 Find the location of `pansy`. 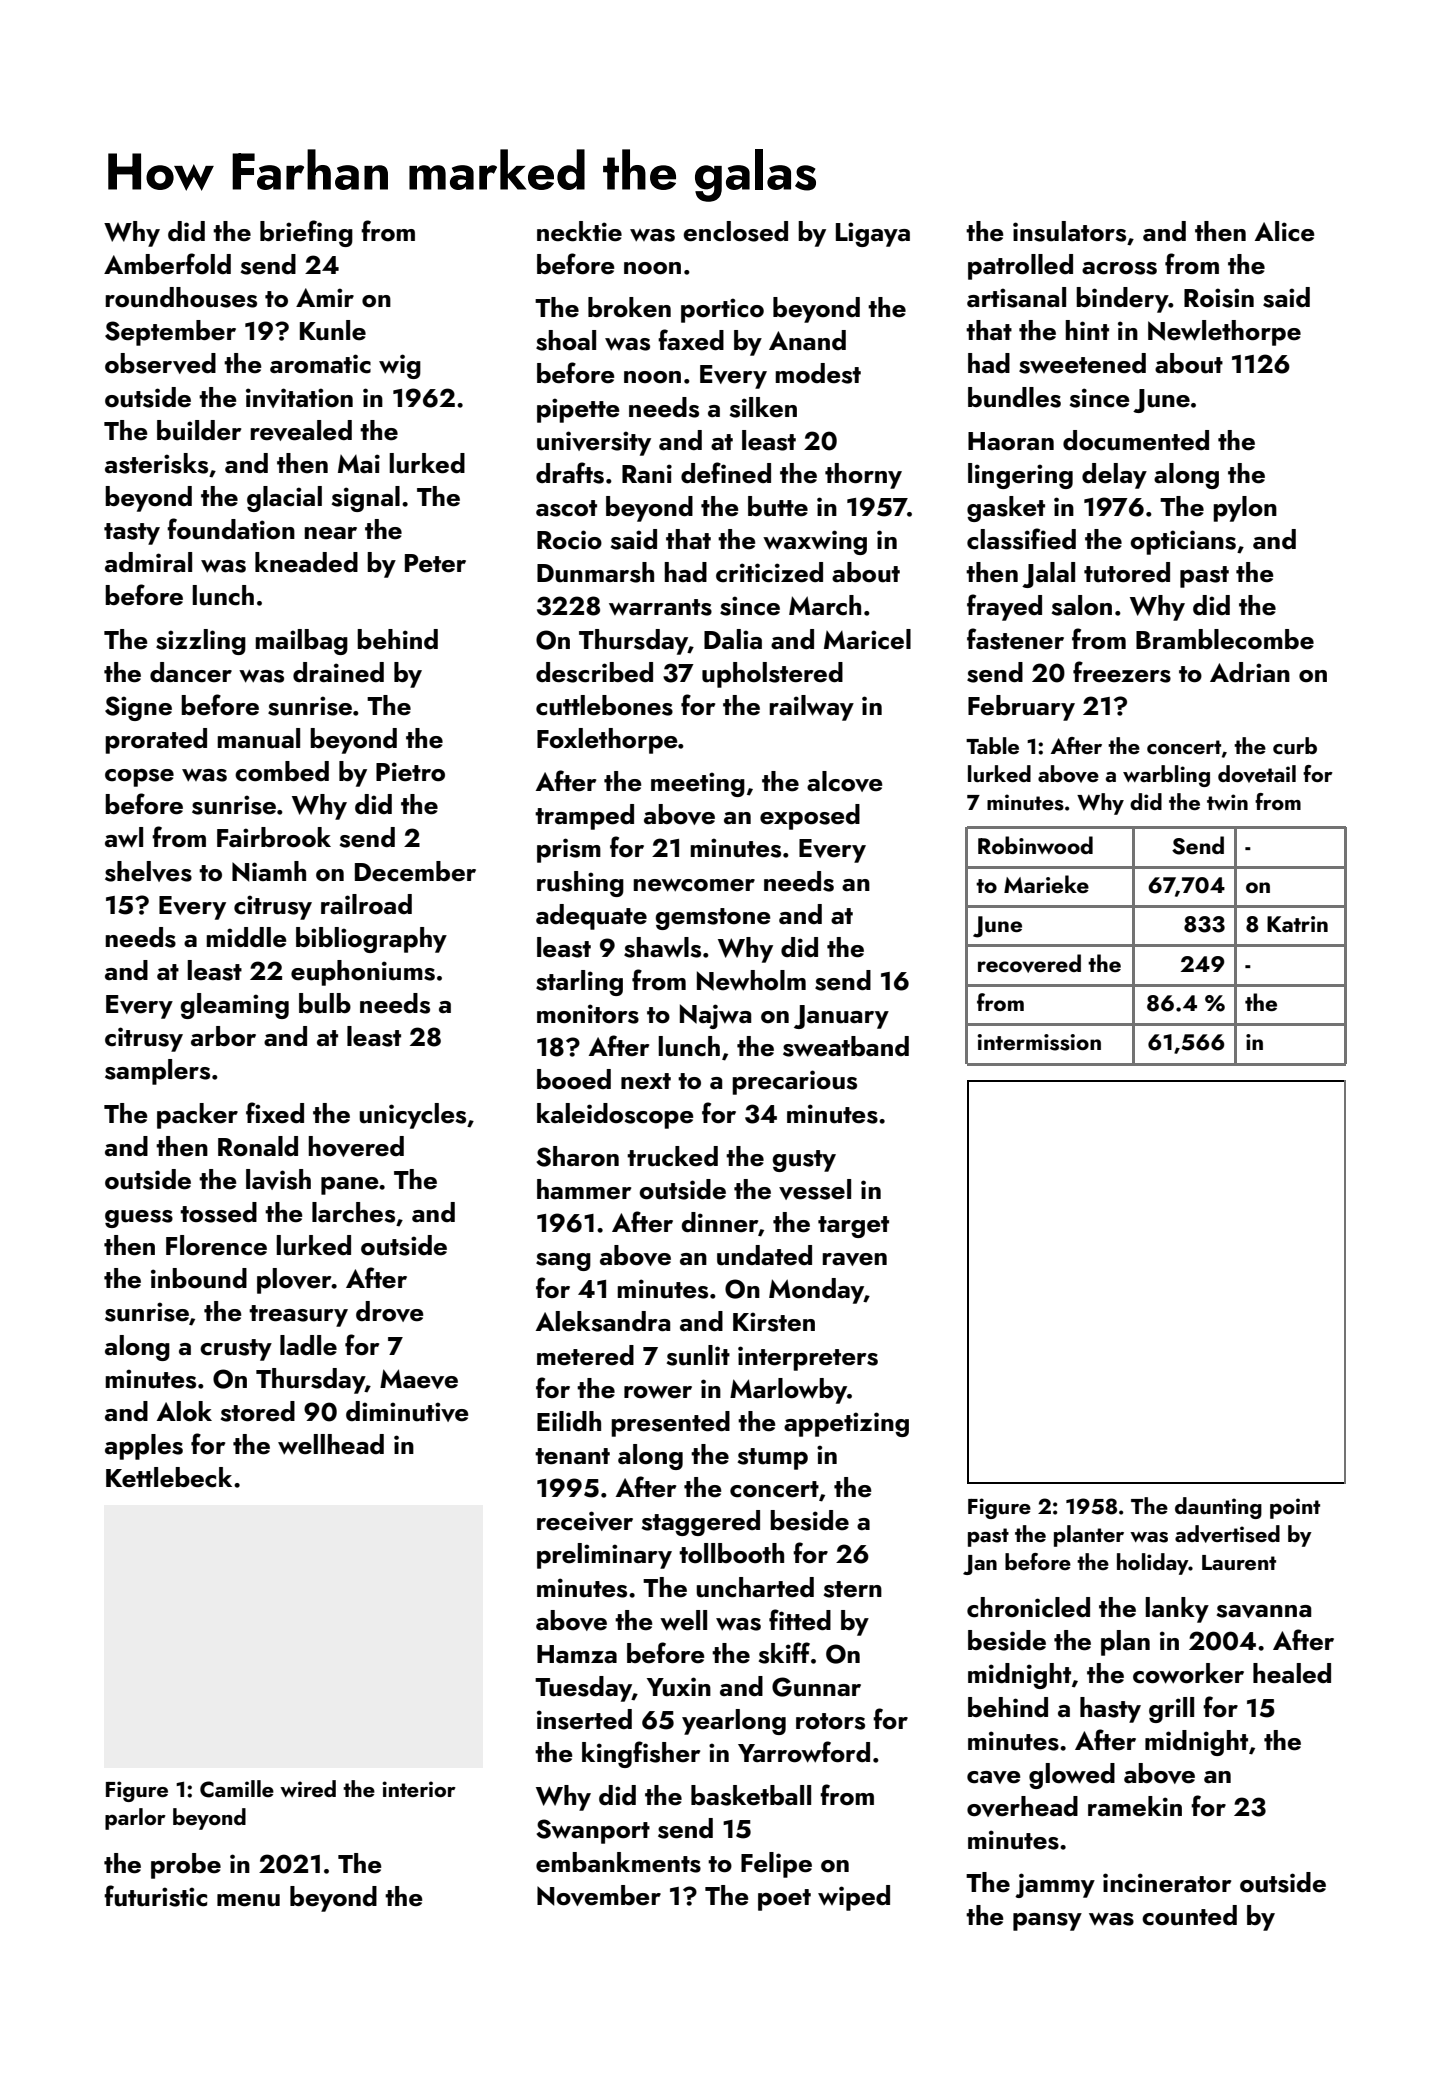

pansy is located at coordinates (1047, 1922).
